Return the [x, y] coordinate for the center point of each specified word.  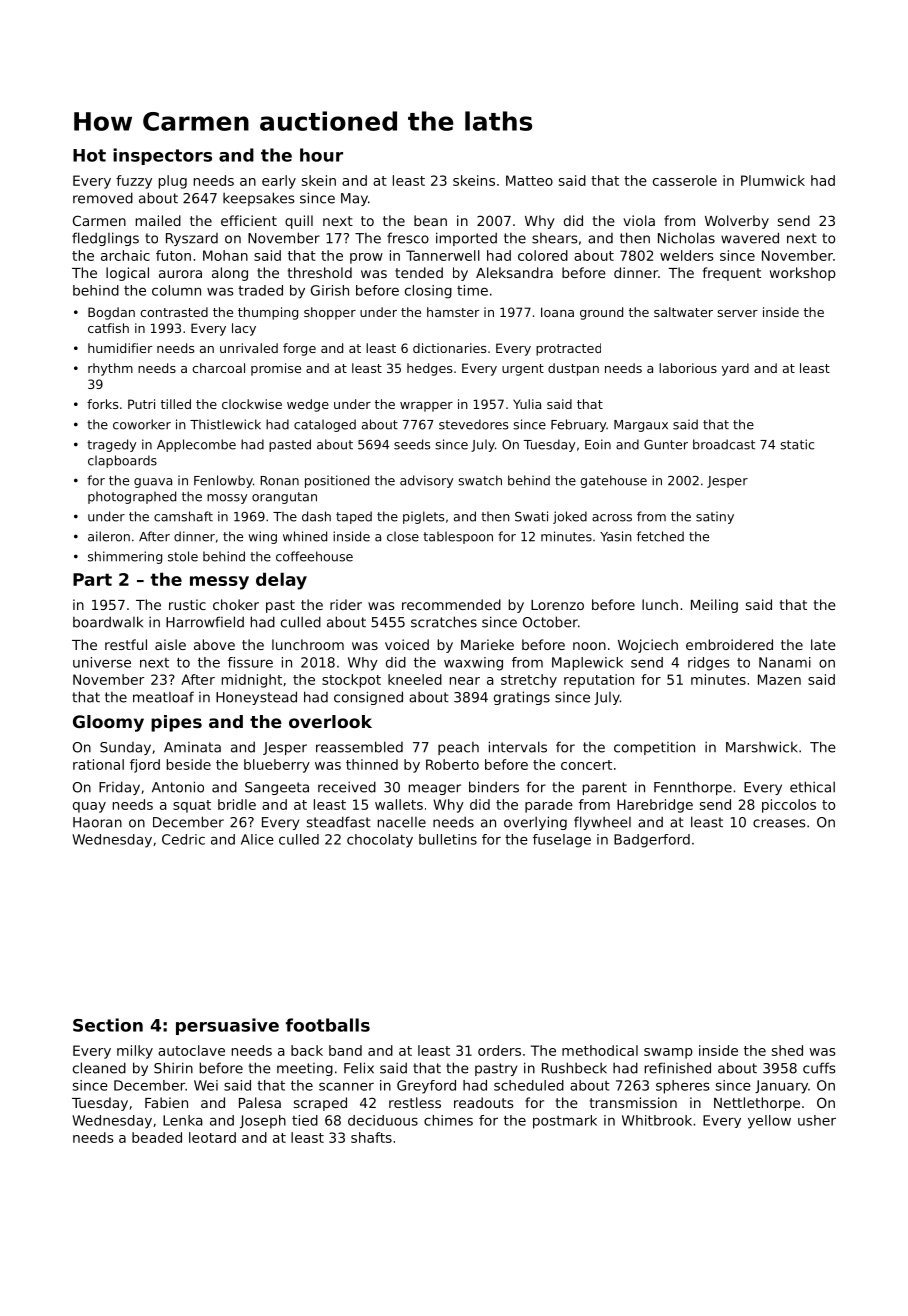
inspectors [162, 156]
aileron [109, 536]
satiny [715, 517]
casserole [685, 180]
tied [305, 1120]
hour [321, 155]
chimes [448, 1120]
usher [817, 1120]
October [550, 622]
